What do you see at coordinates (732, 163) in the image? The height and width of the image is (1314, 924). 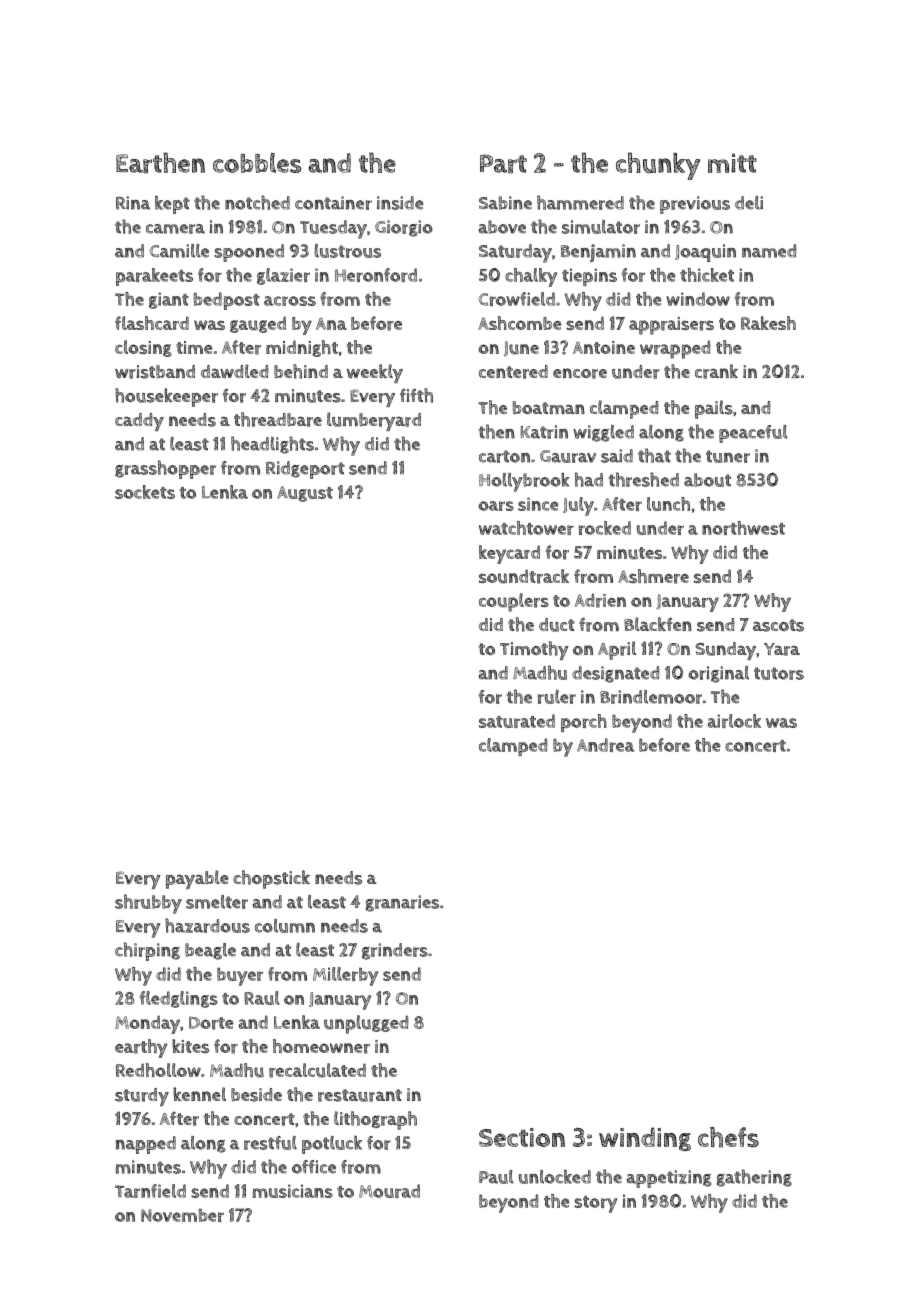 I see `mitt` at bounding box center [732, 163].
